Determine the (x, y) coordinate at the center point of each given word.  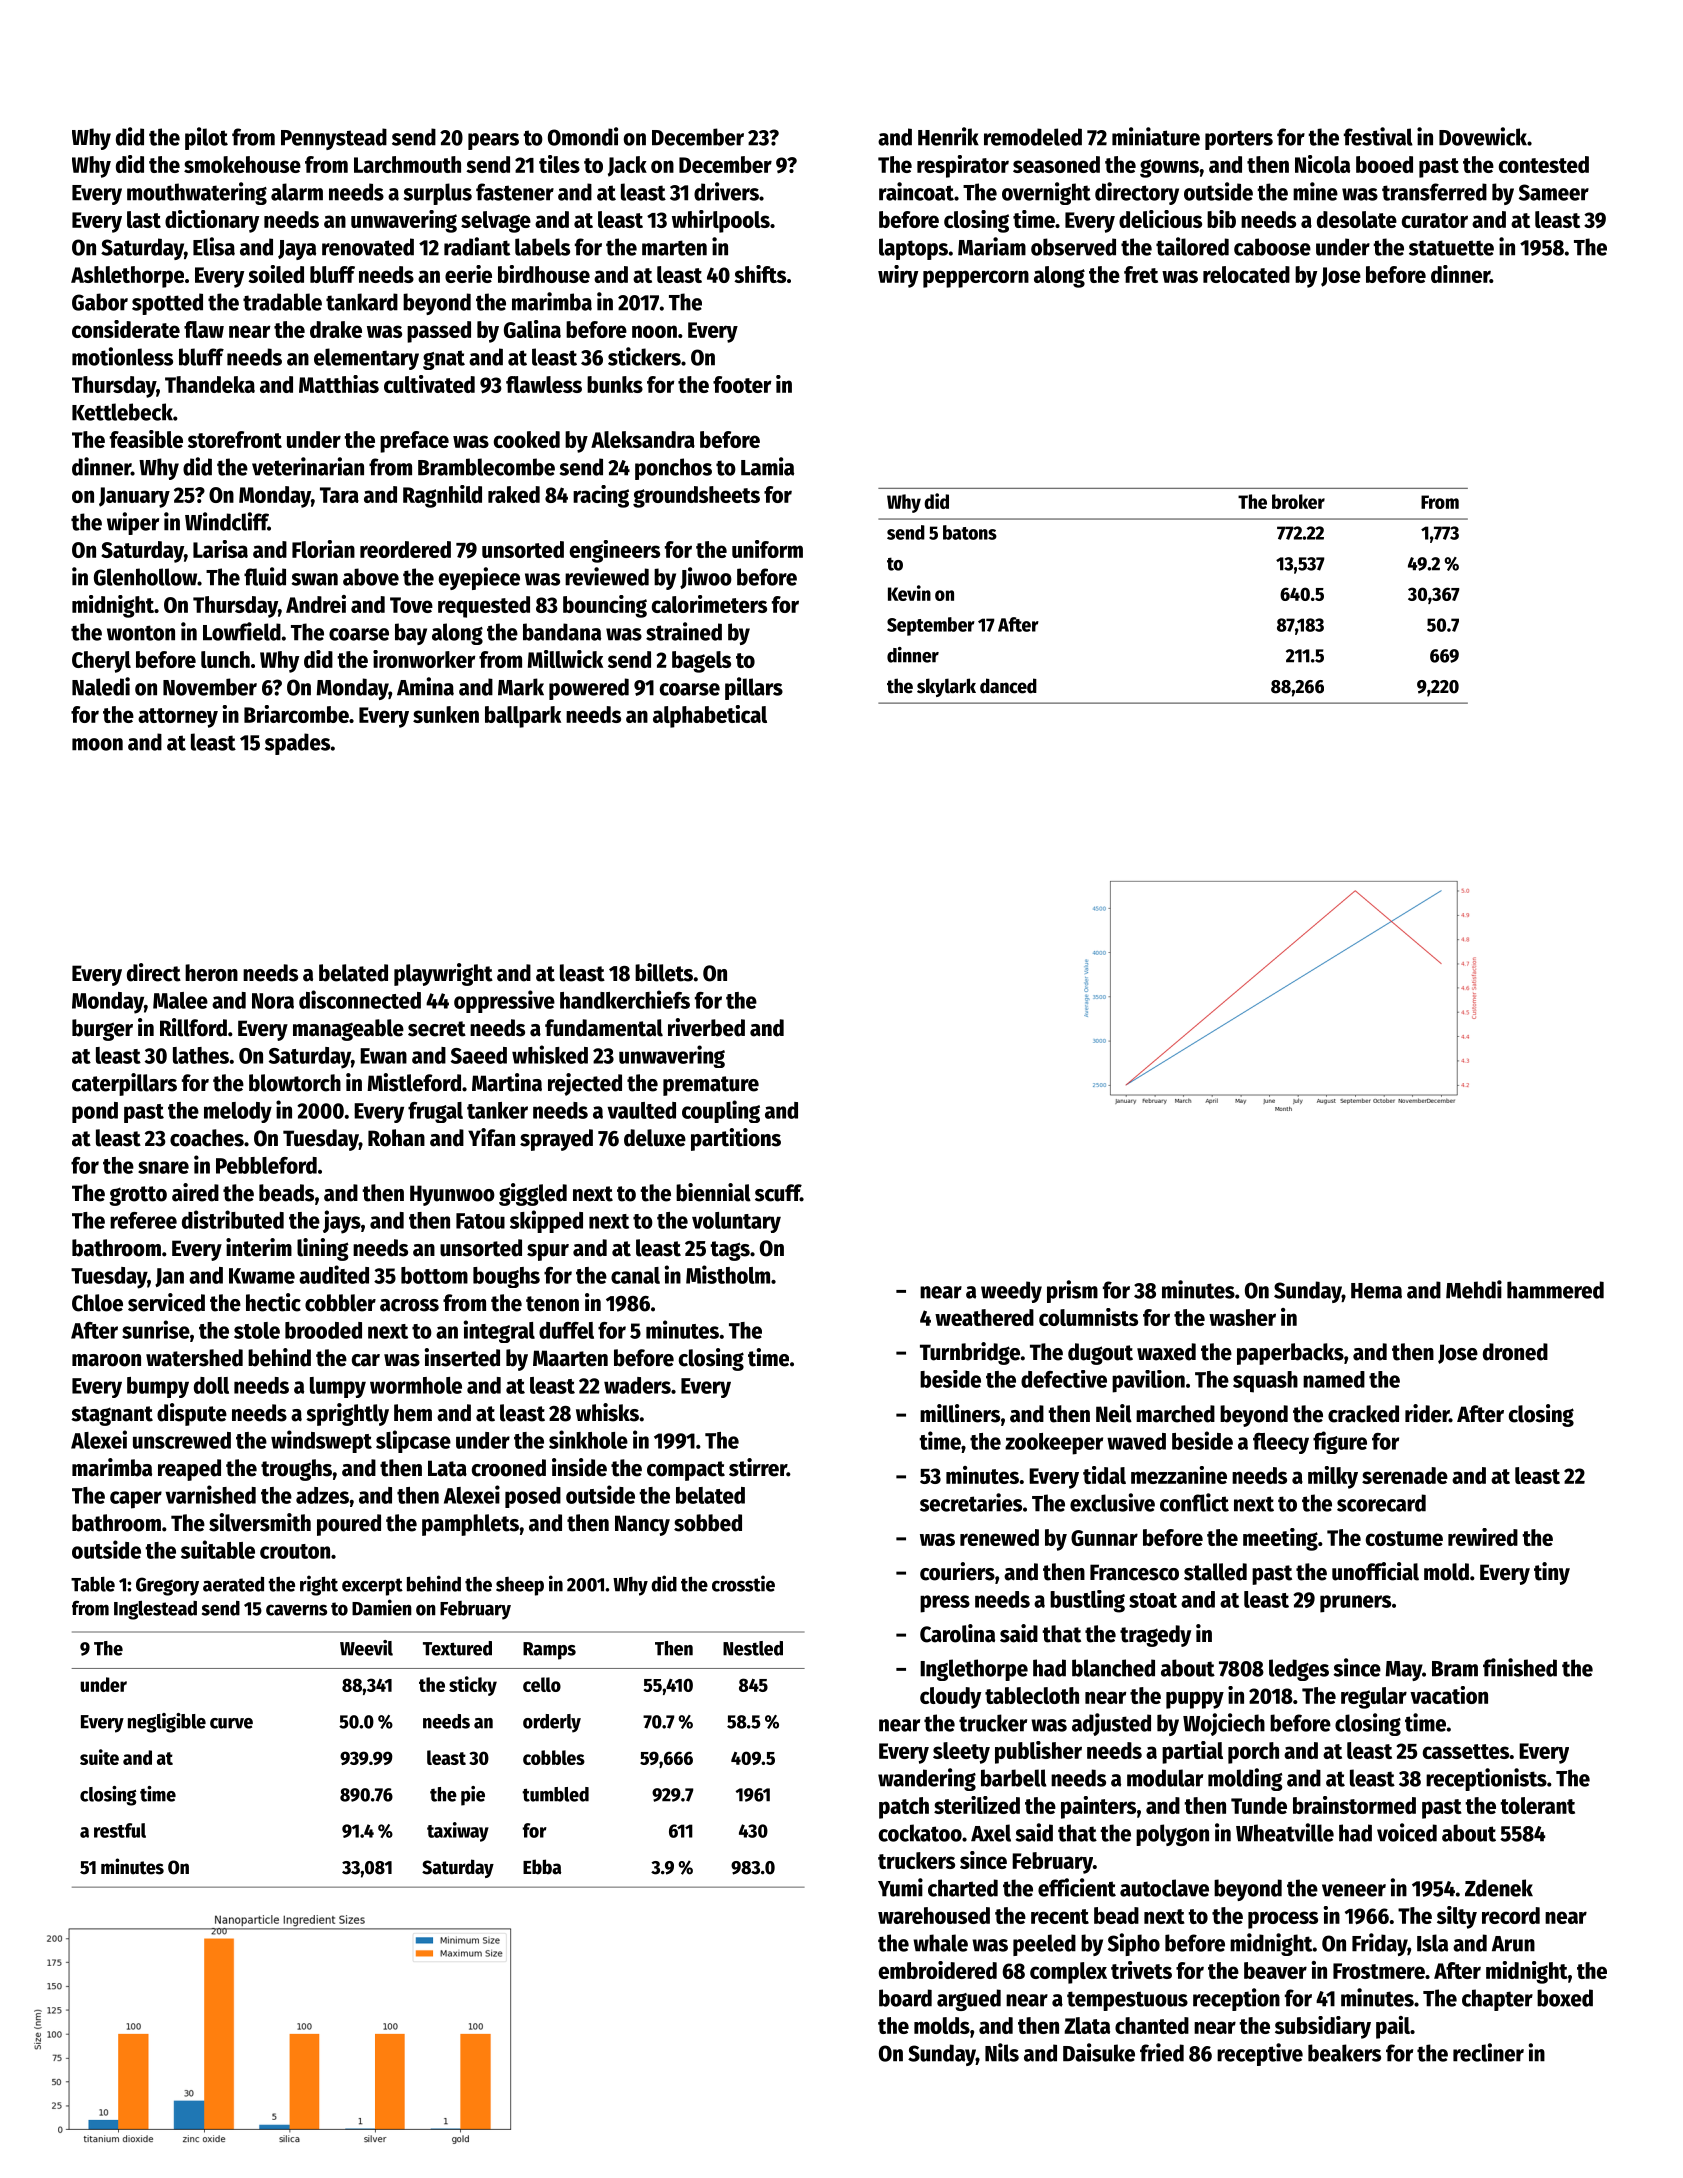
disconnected (360, 999)
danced (1008, 686)
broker (1298, 501)
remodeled (1033, 137)
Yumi (900, 1887)
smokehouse (242, 164)
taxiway (458, 1832)
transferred (1434, 192)
